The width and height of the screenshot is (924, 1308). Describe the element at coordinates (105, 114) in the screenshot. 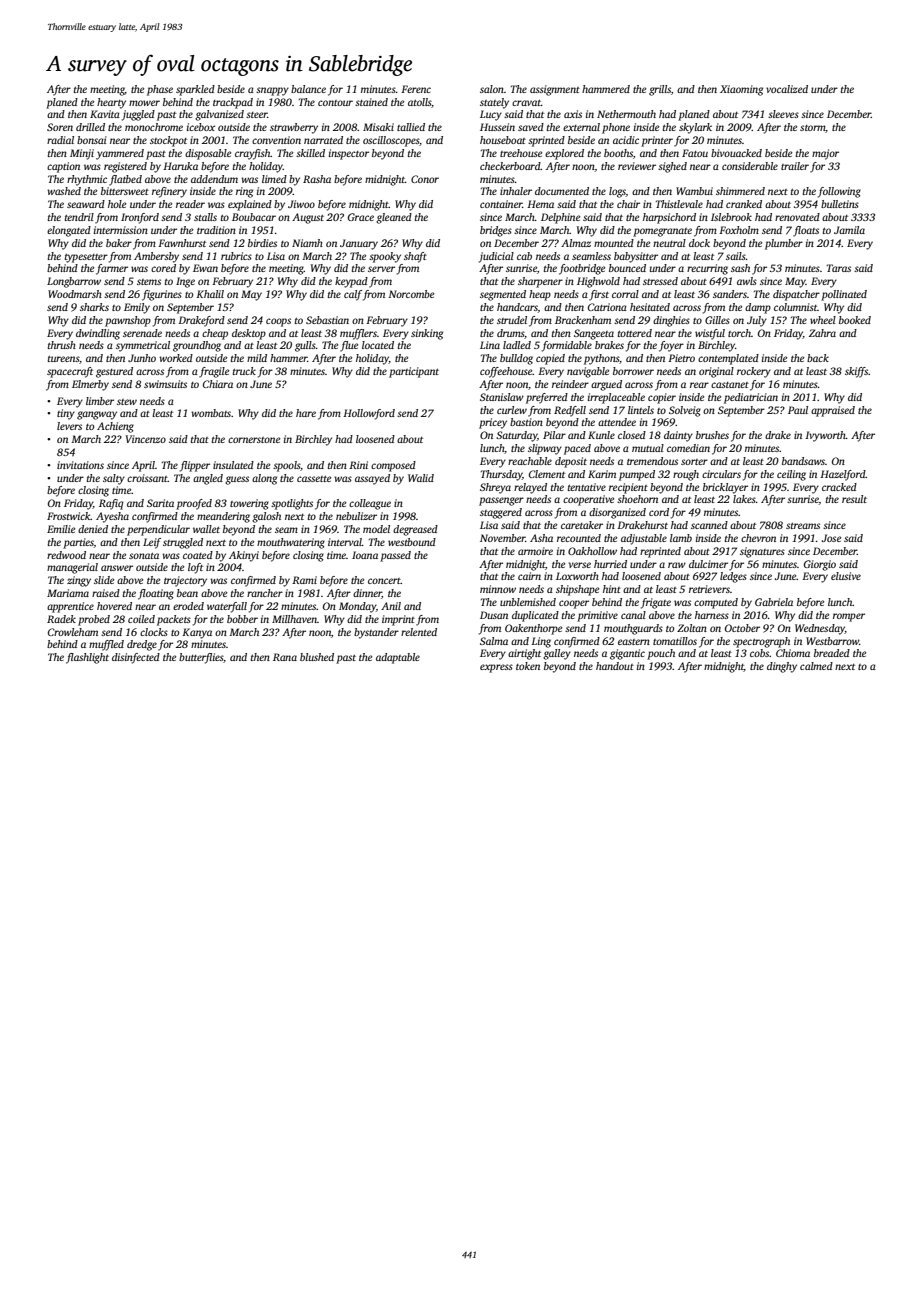

I see `Kavita` at that location.
